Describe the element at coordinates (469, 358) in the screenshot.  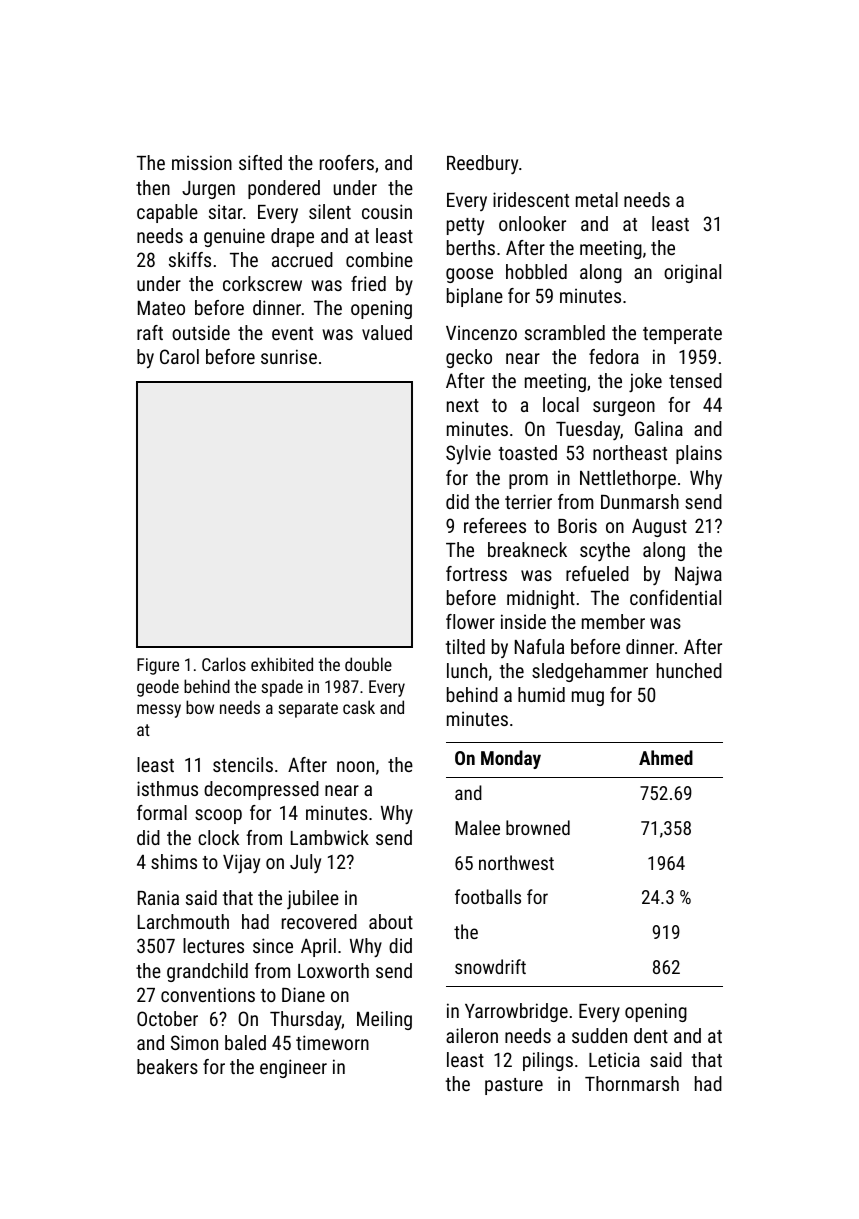
I see `gecko` at that location.
